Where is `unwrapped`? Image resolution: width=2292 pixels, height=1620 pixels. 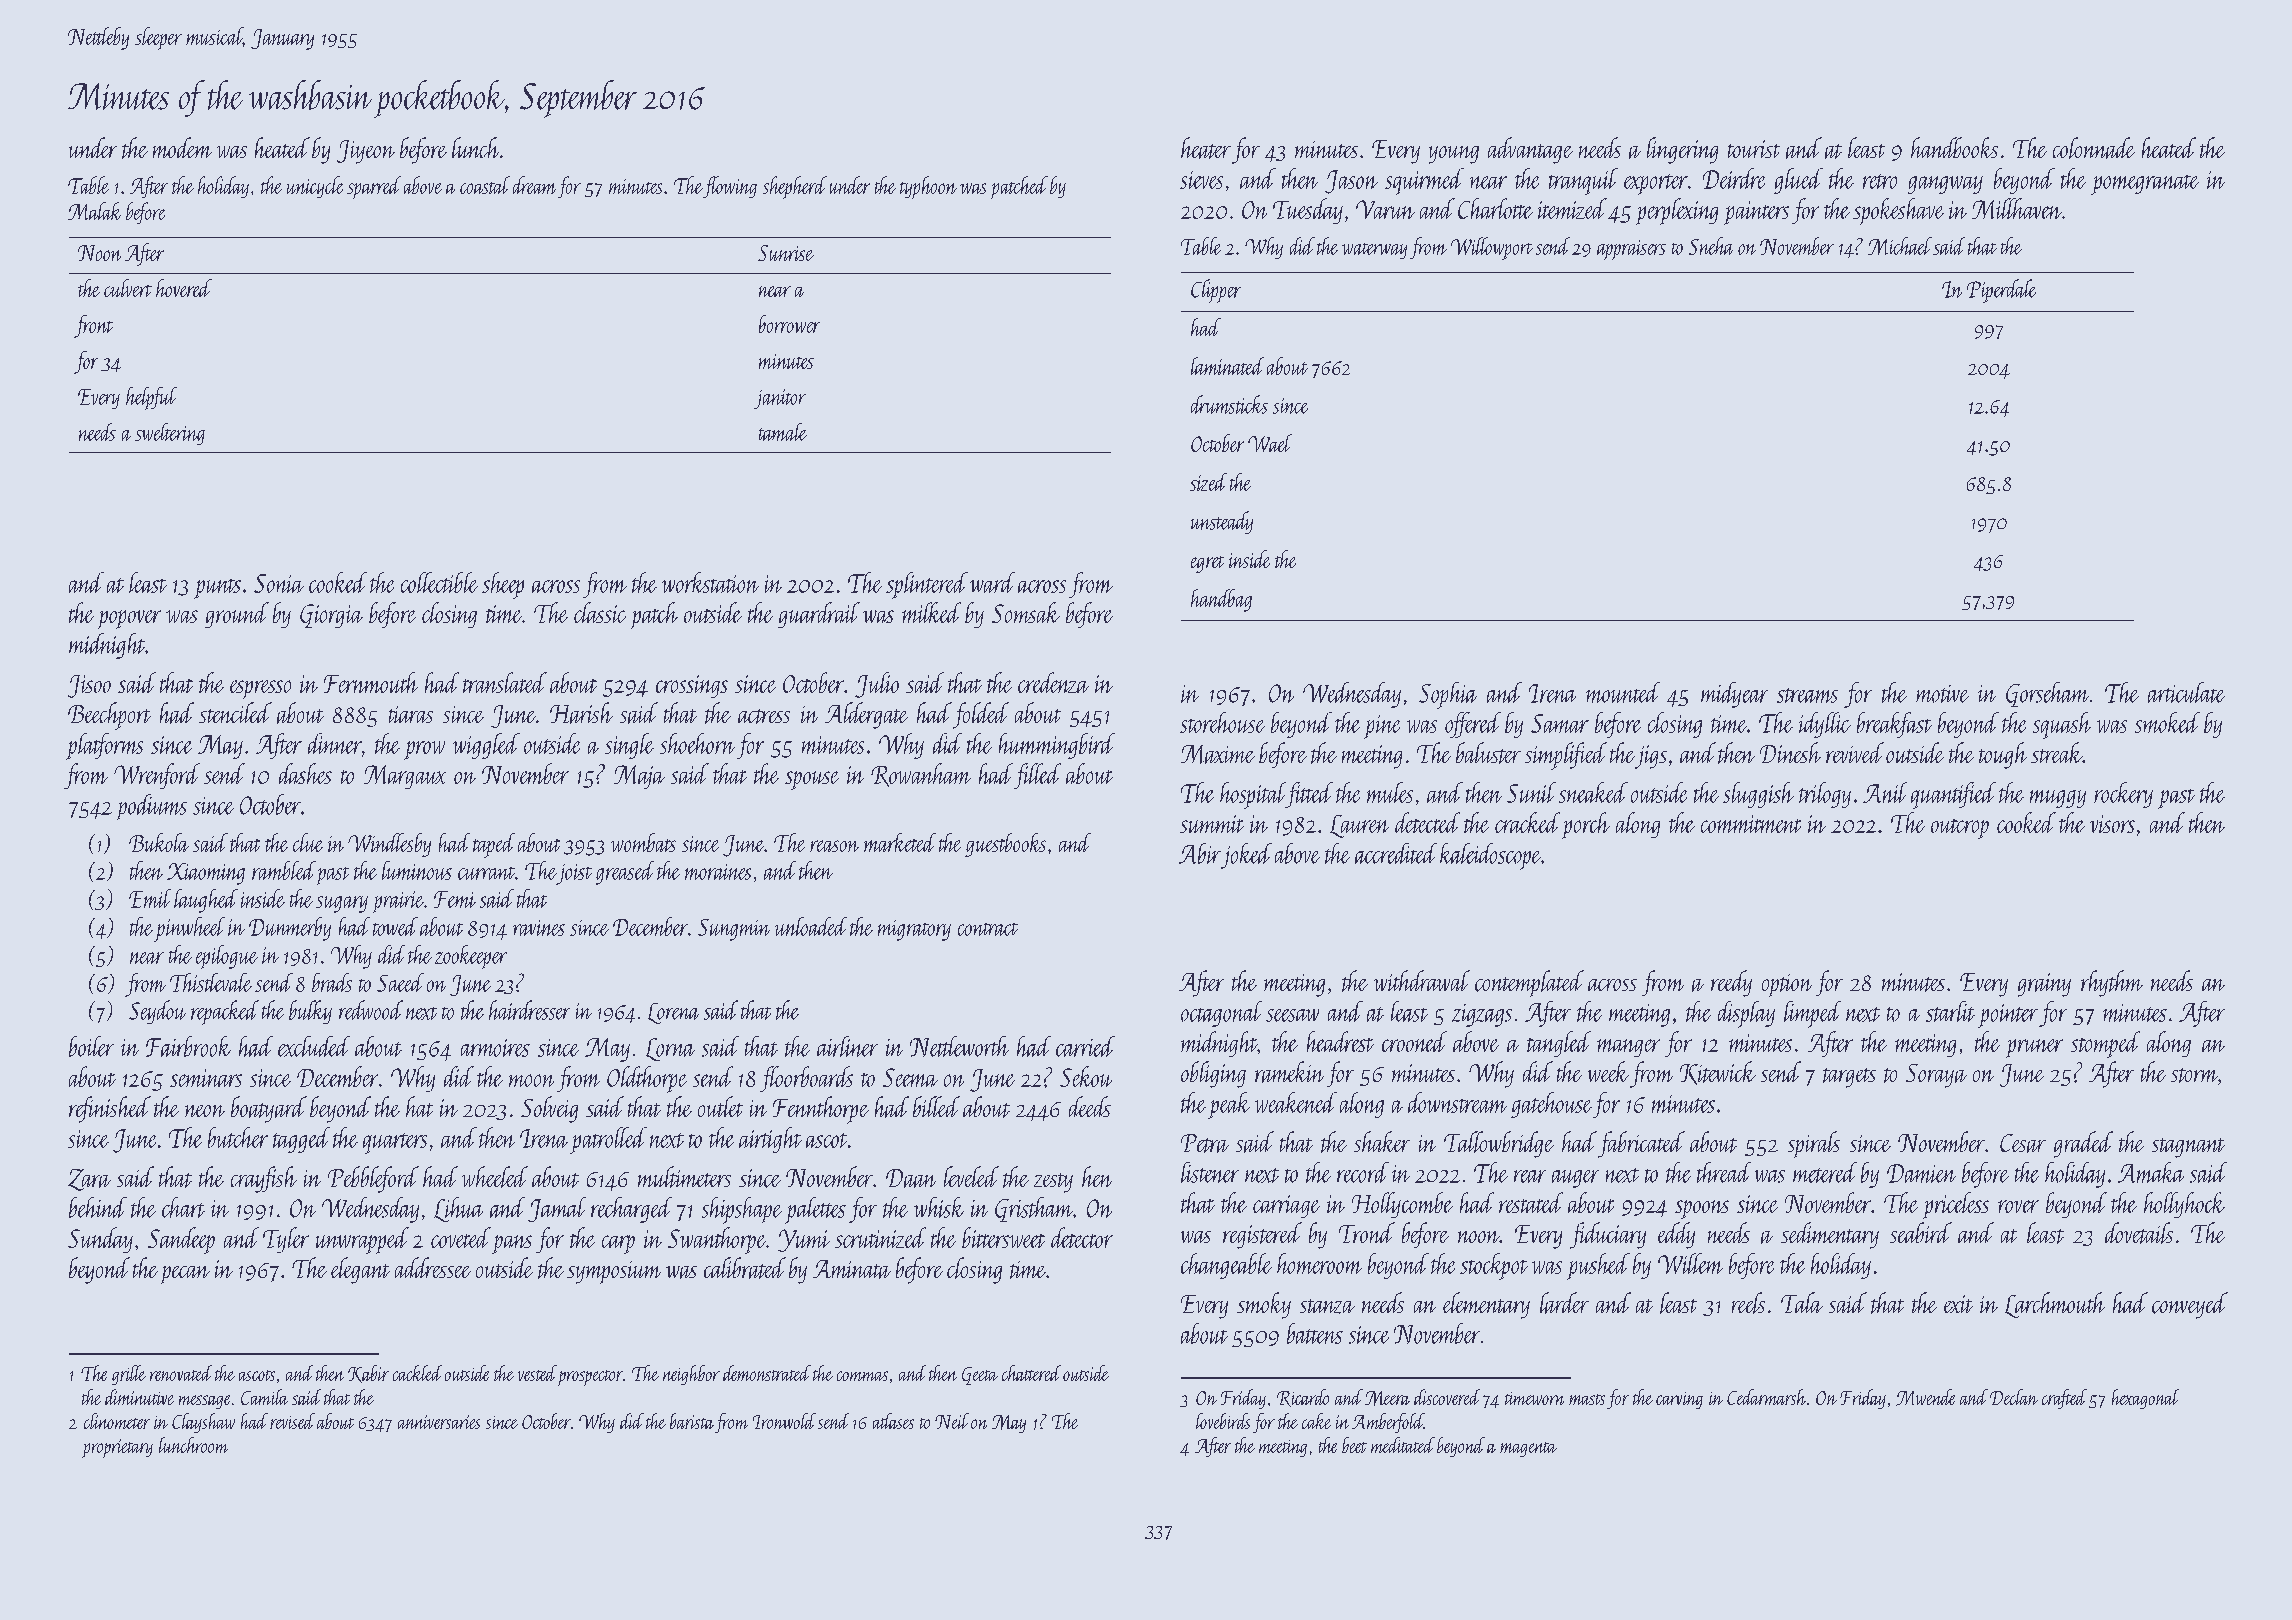
unwrapped is located at coordinates (362, 1240).
